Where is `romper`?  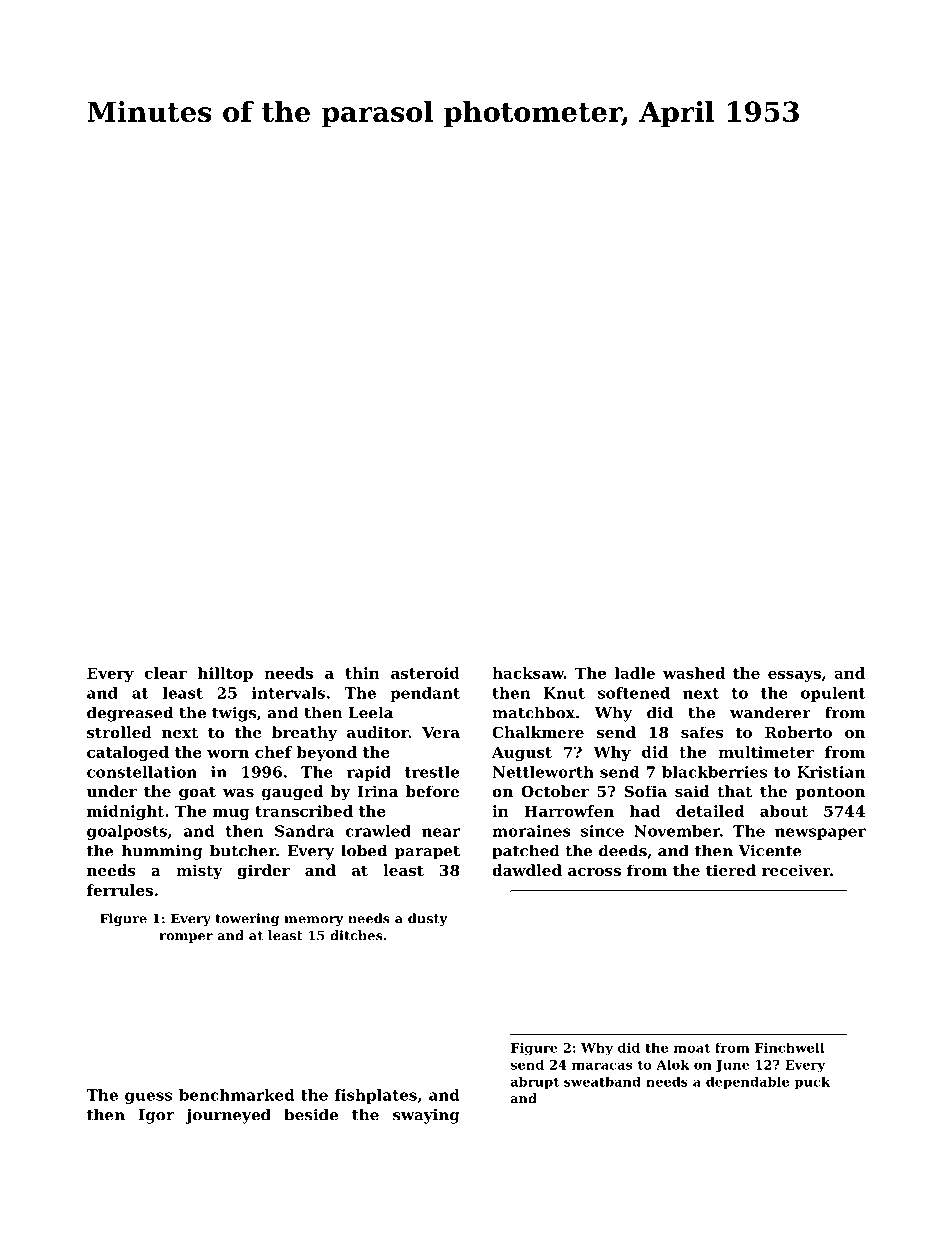
romper is located at coordinates (186, 938).
